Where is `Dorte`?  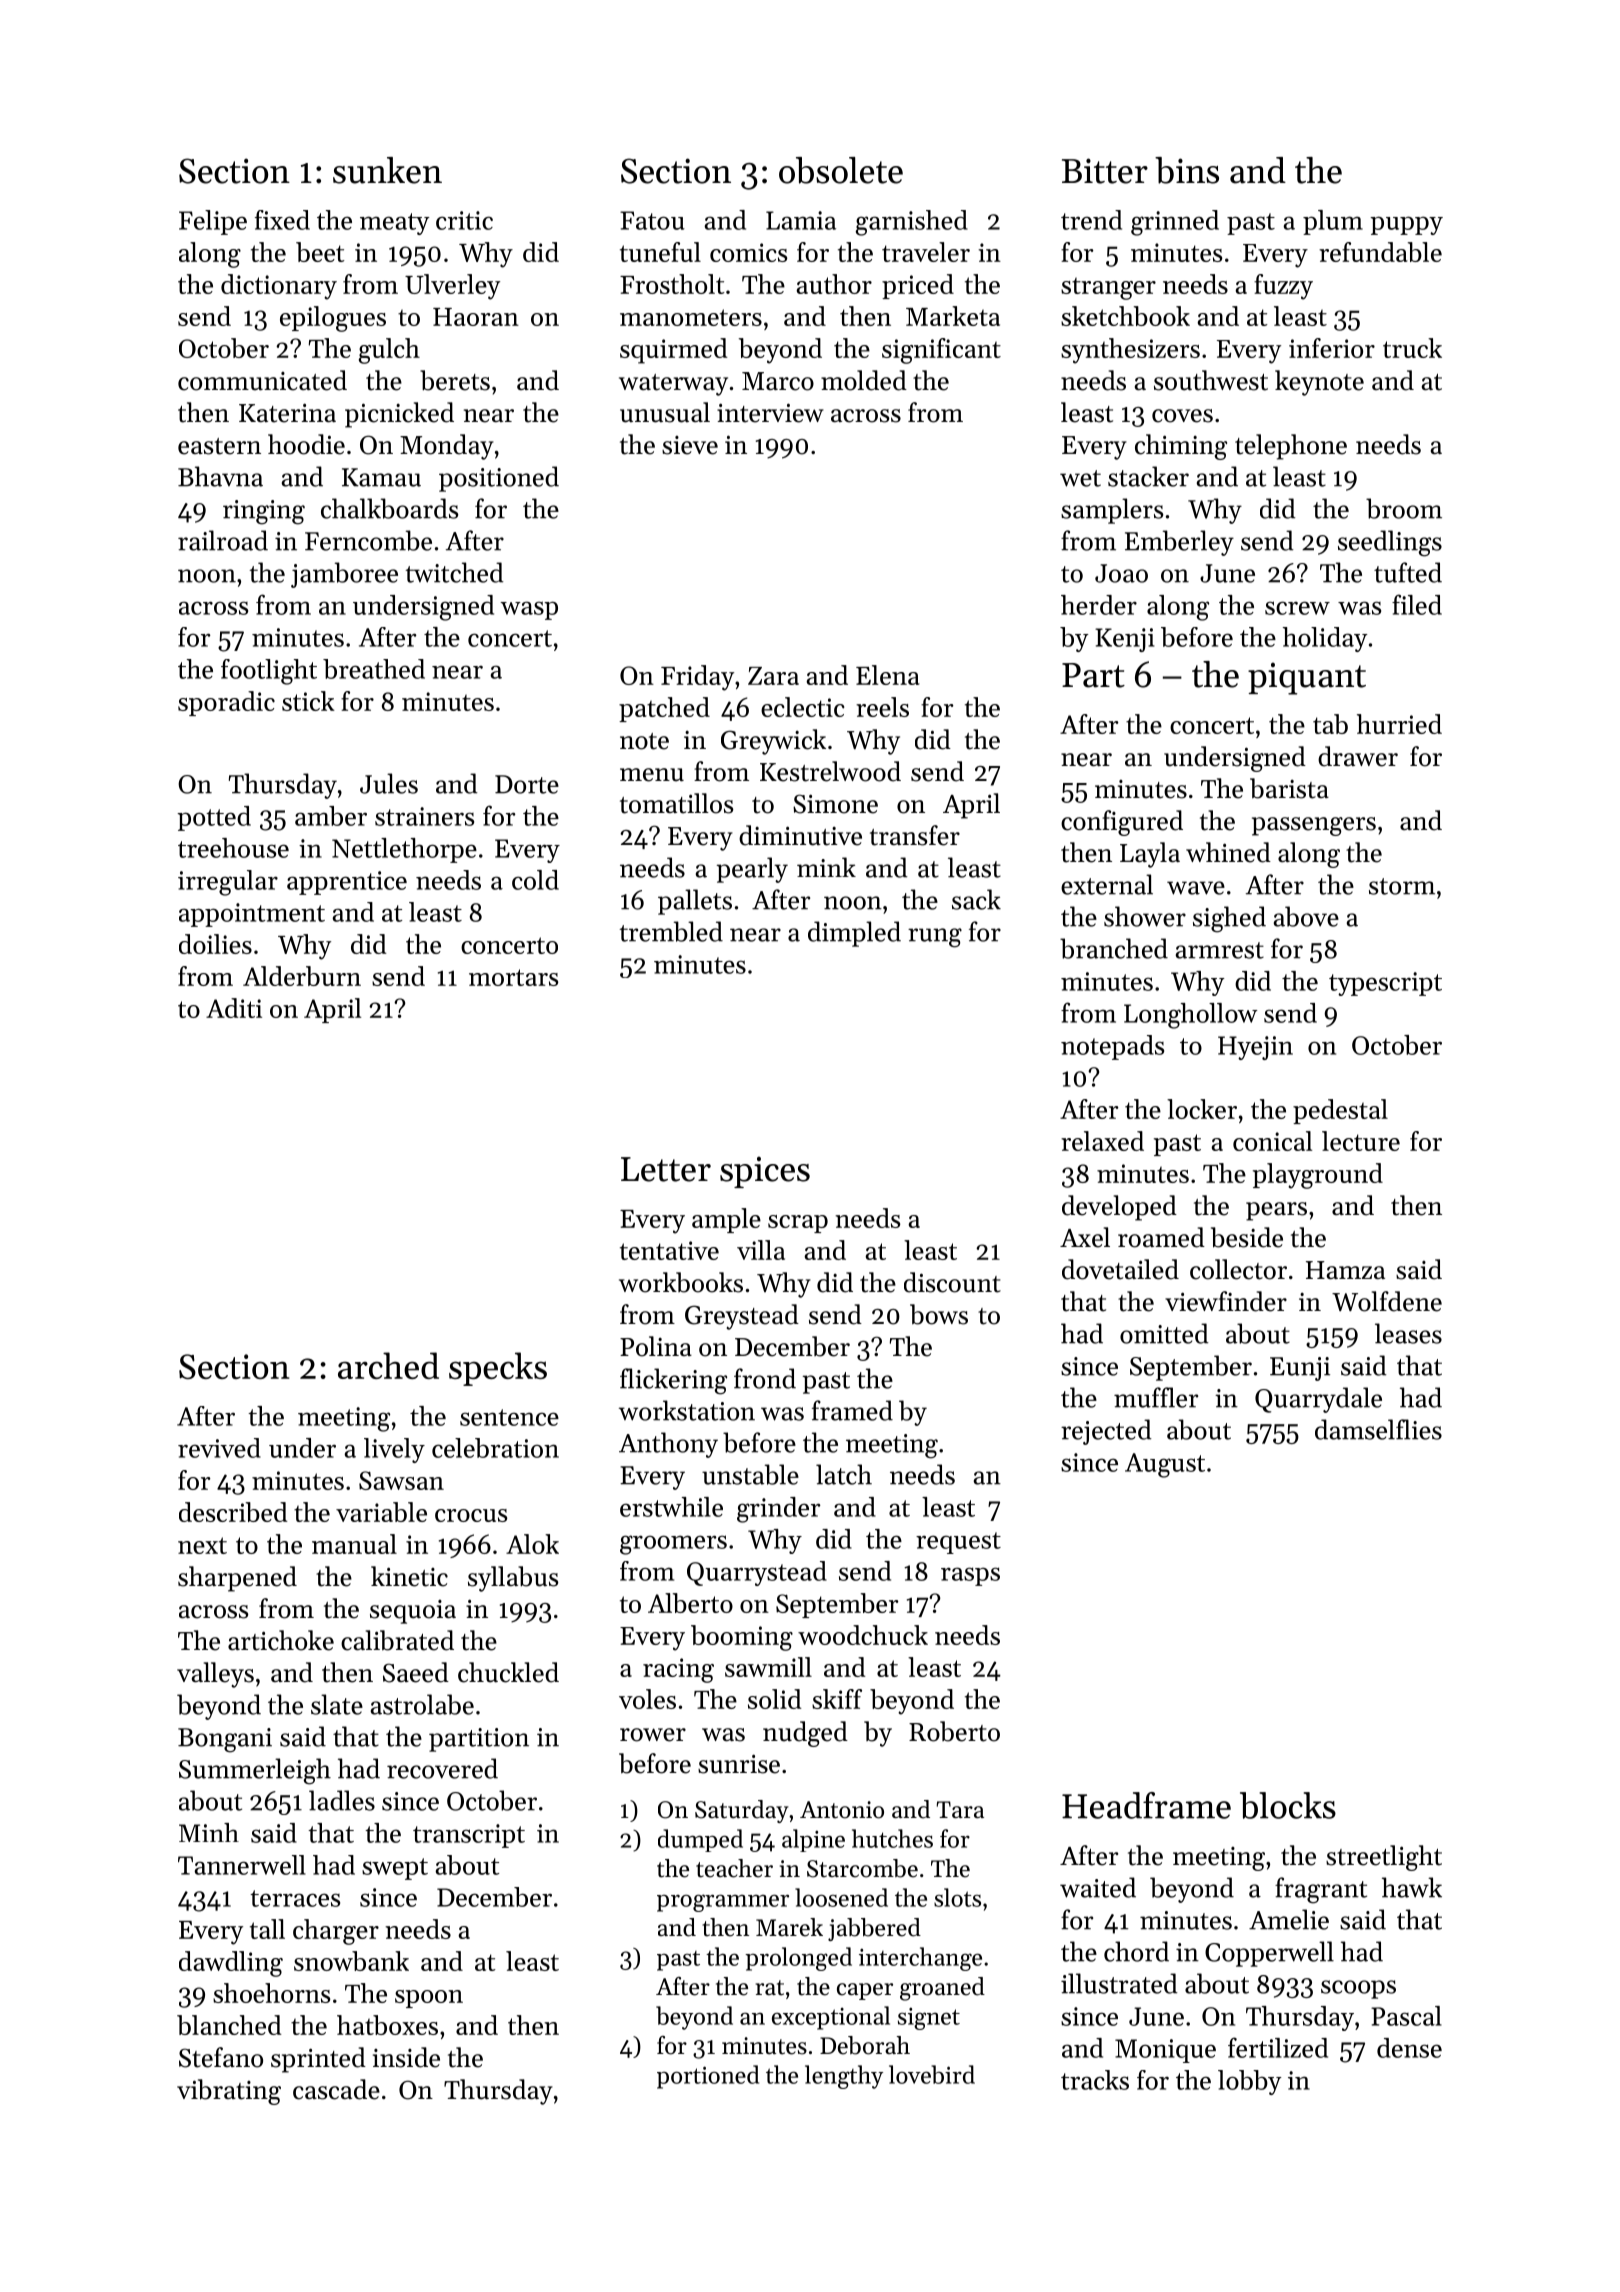 Dorte is located at coordinates (527, 784).
